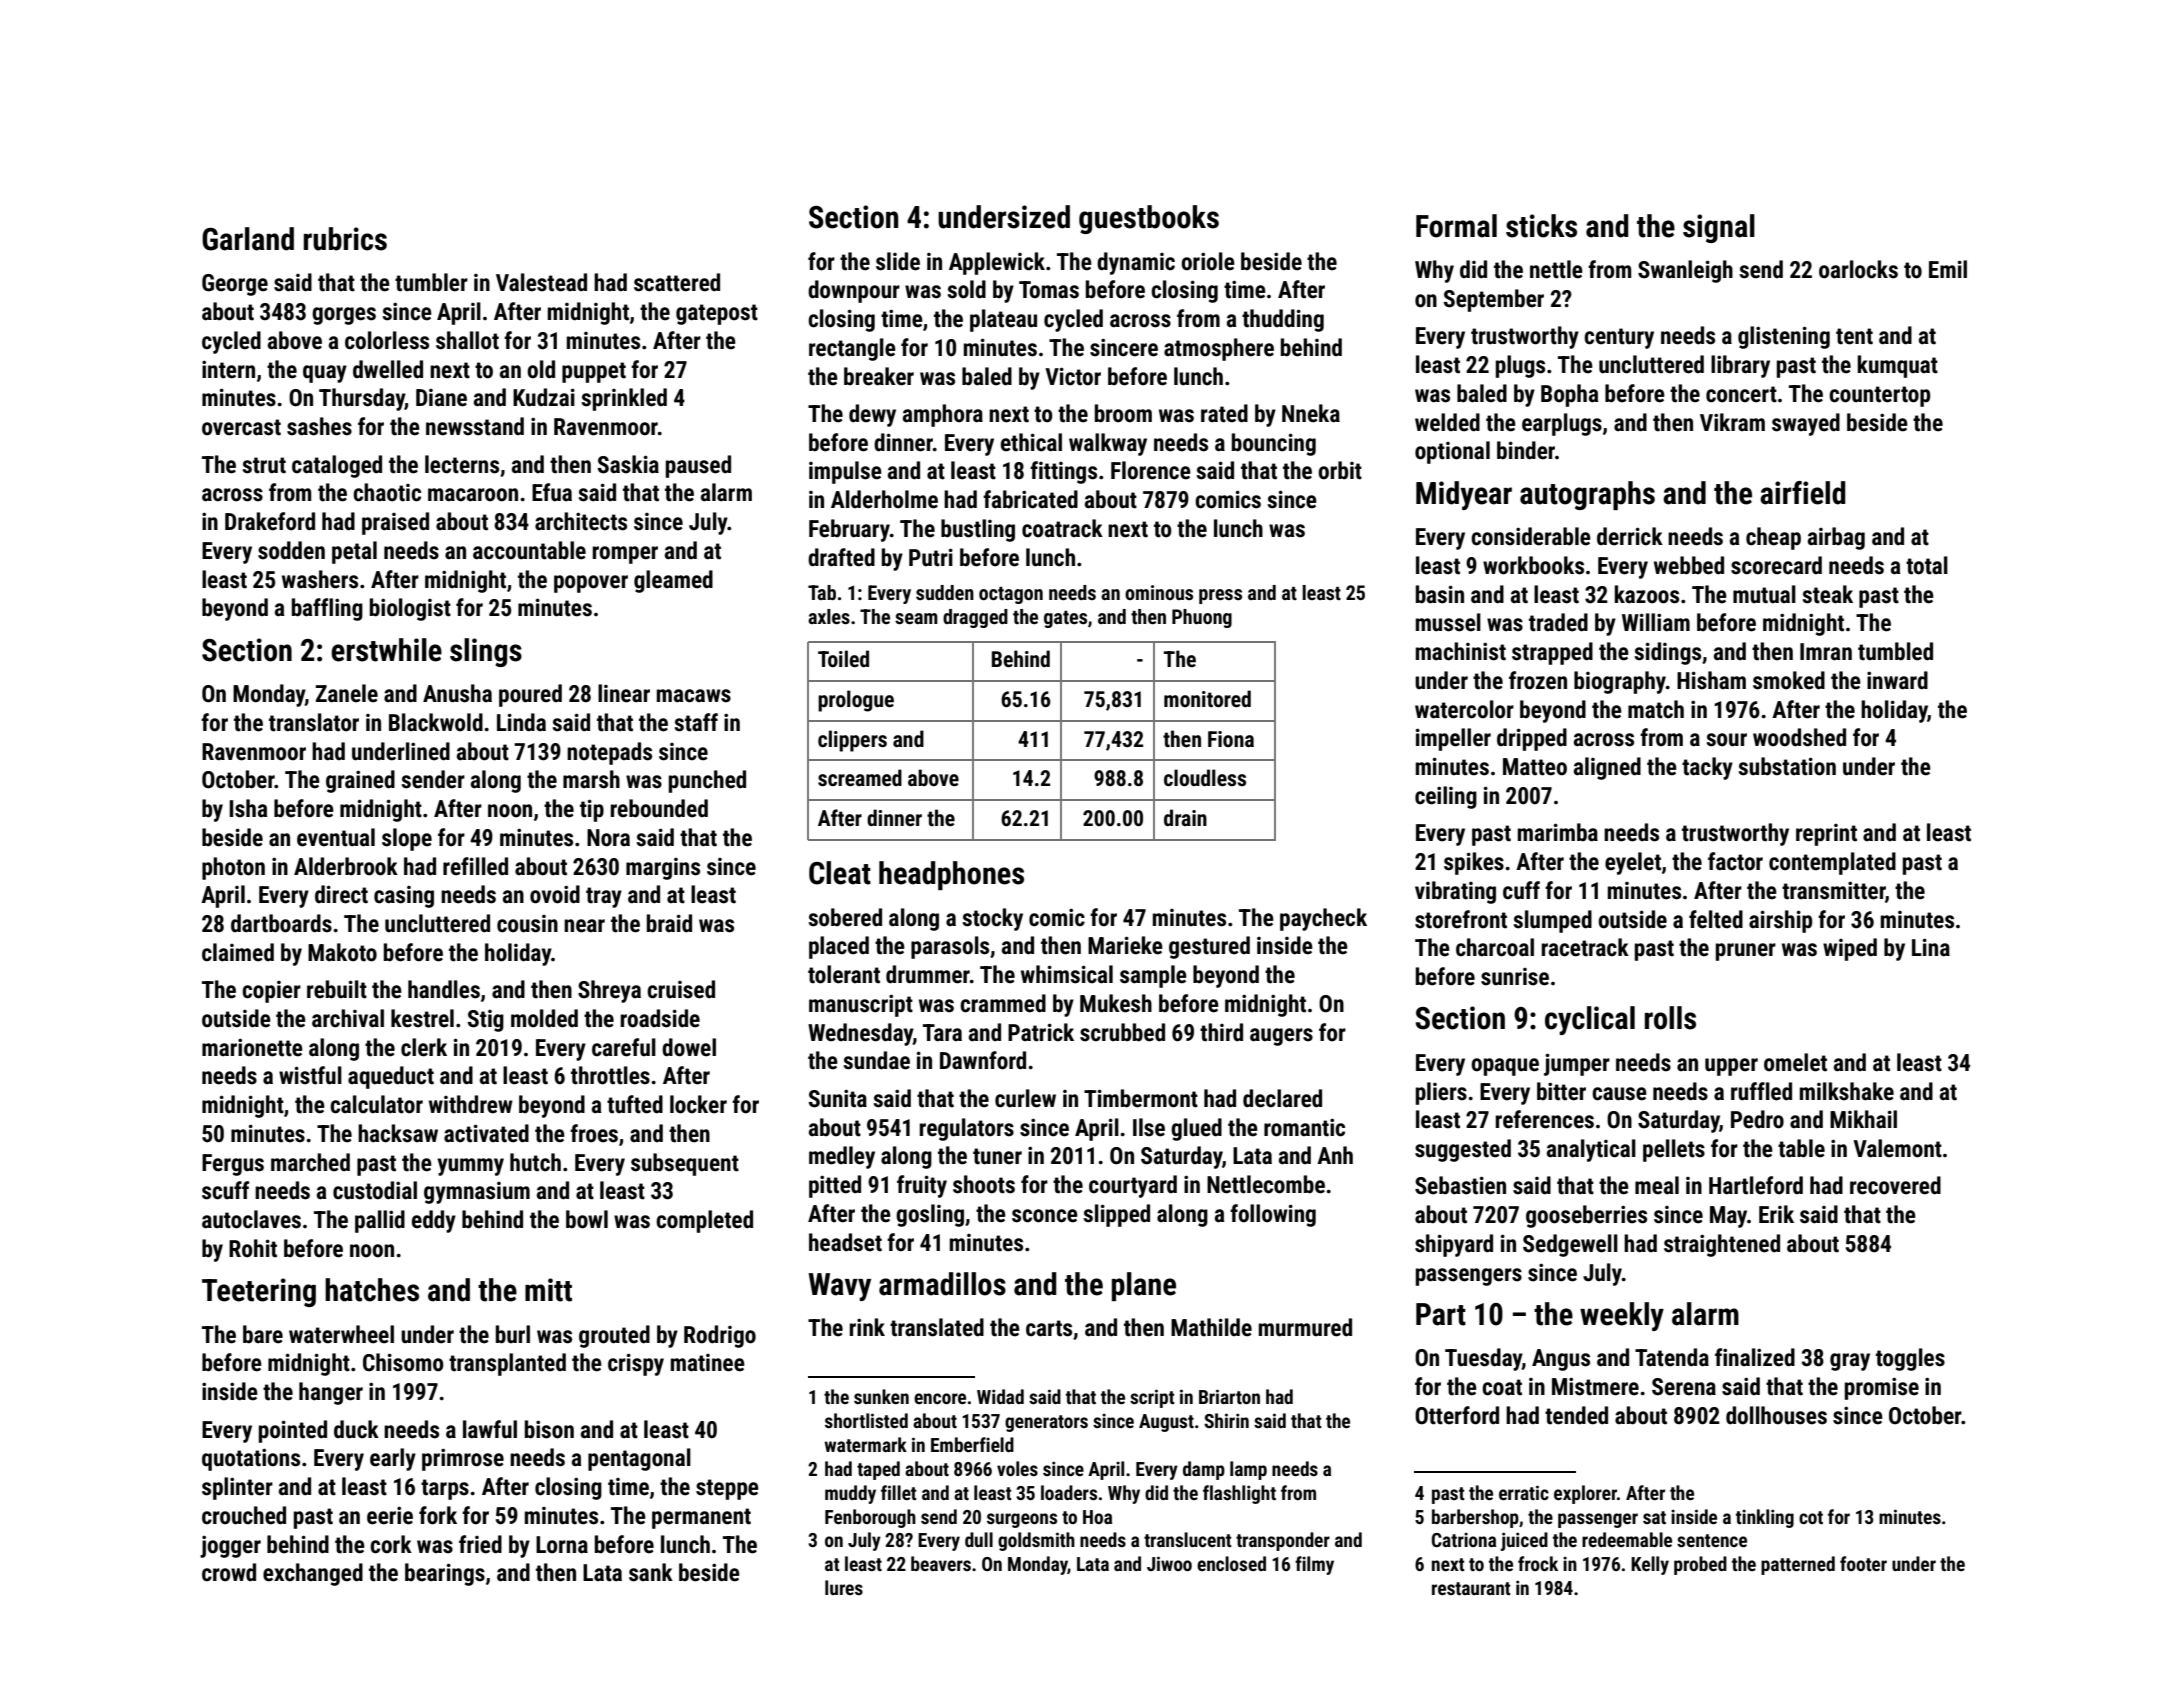 The image size is (2178, 1683). What do you see at coordinates (1897, 680) in the screenshot?
I see `inward` at bounding box center [1897, 680].
